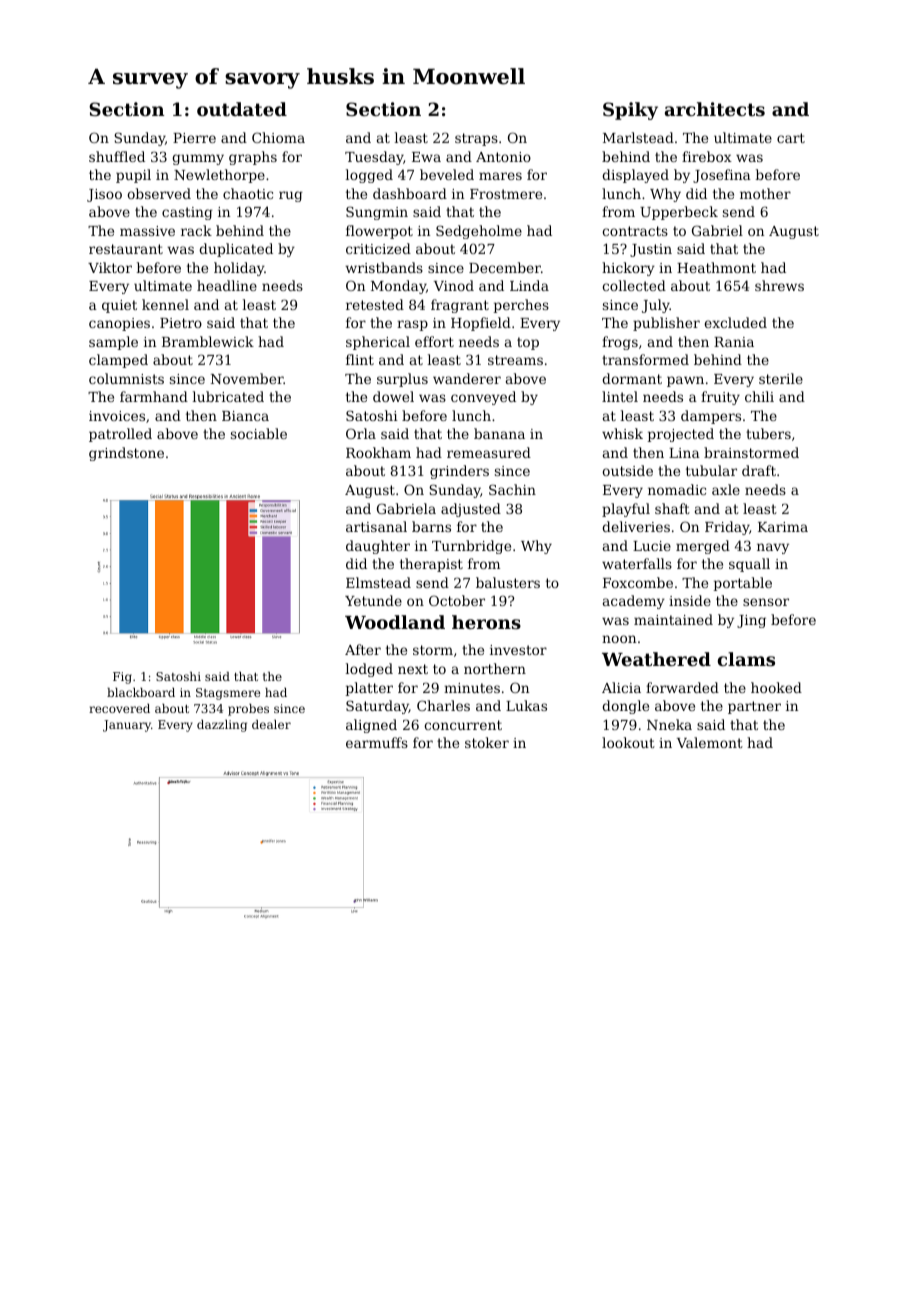 Image resolution: width=908 pixels, height=1316 pixels. What do you see at coordinates (242, 109) in the document?
I see `outdated` at bounding box center [242, 109].
